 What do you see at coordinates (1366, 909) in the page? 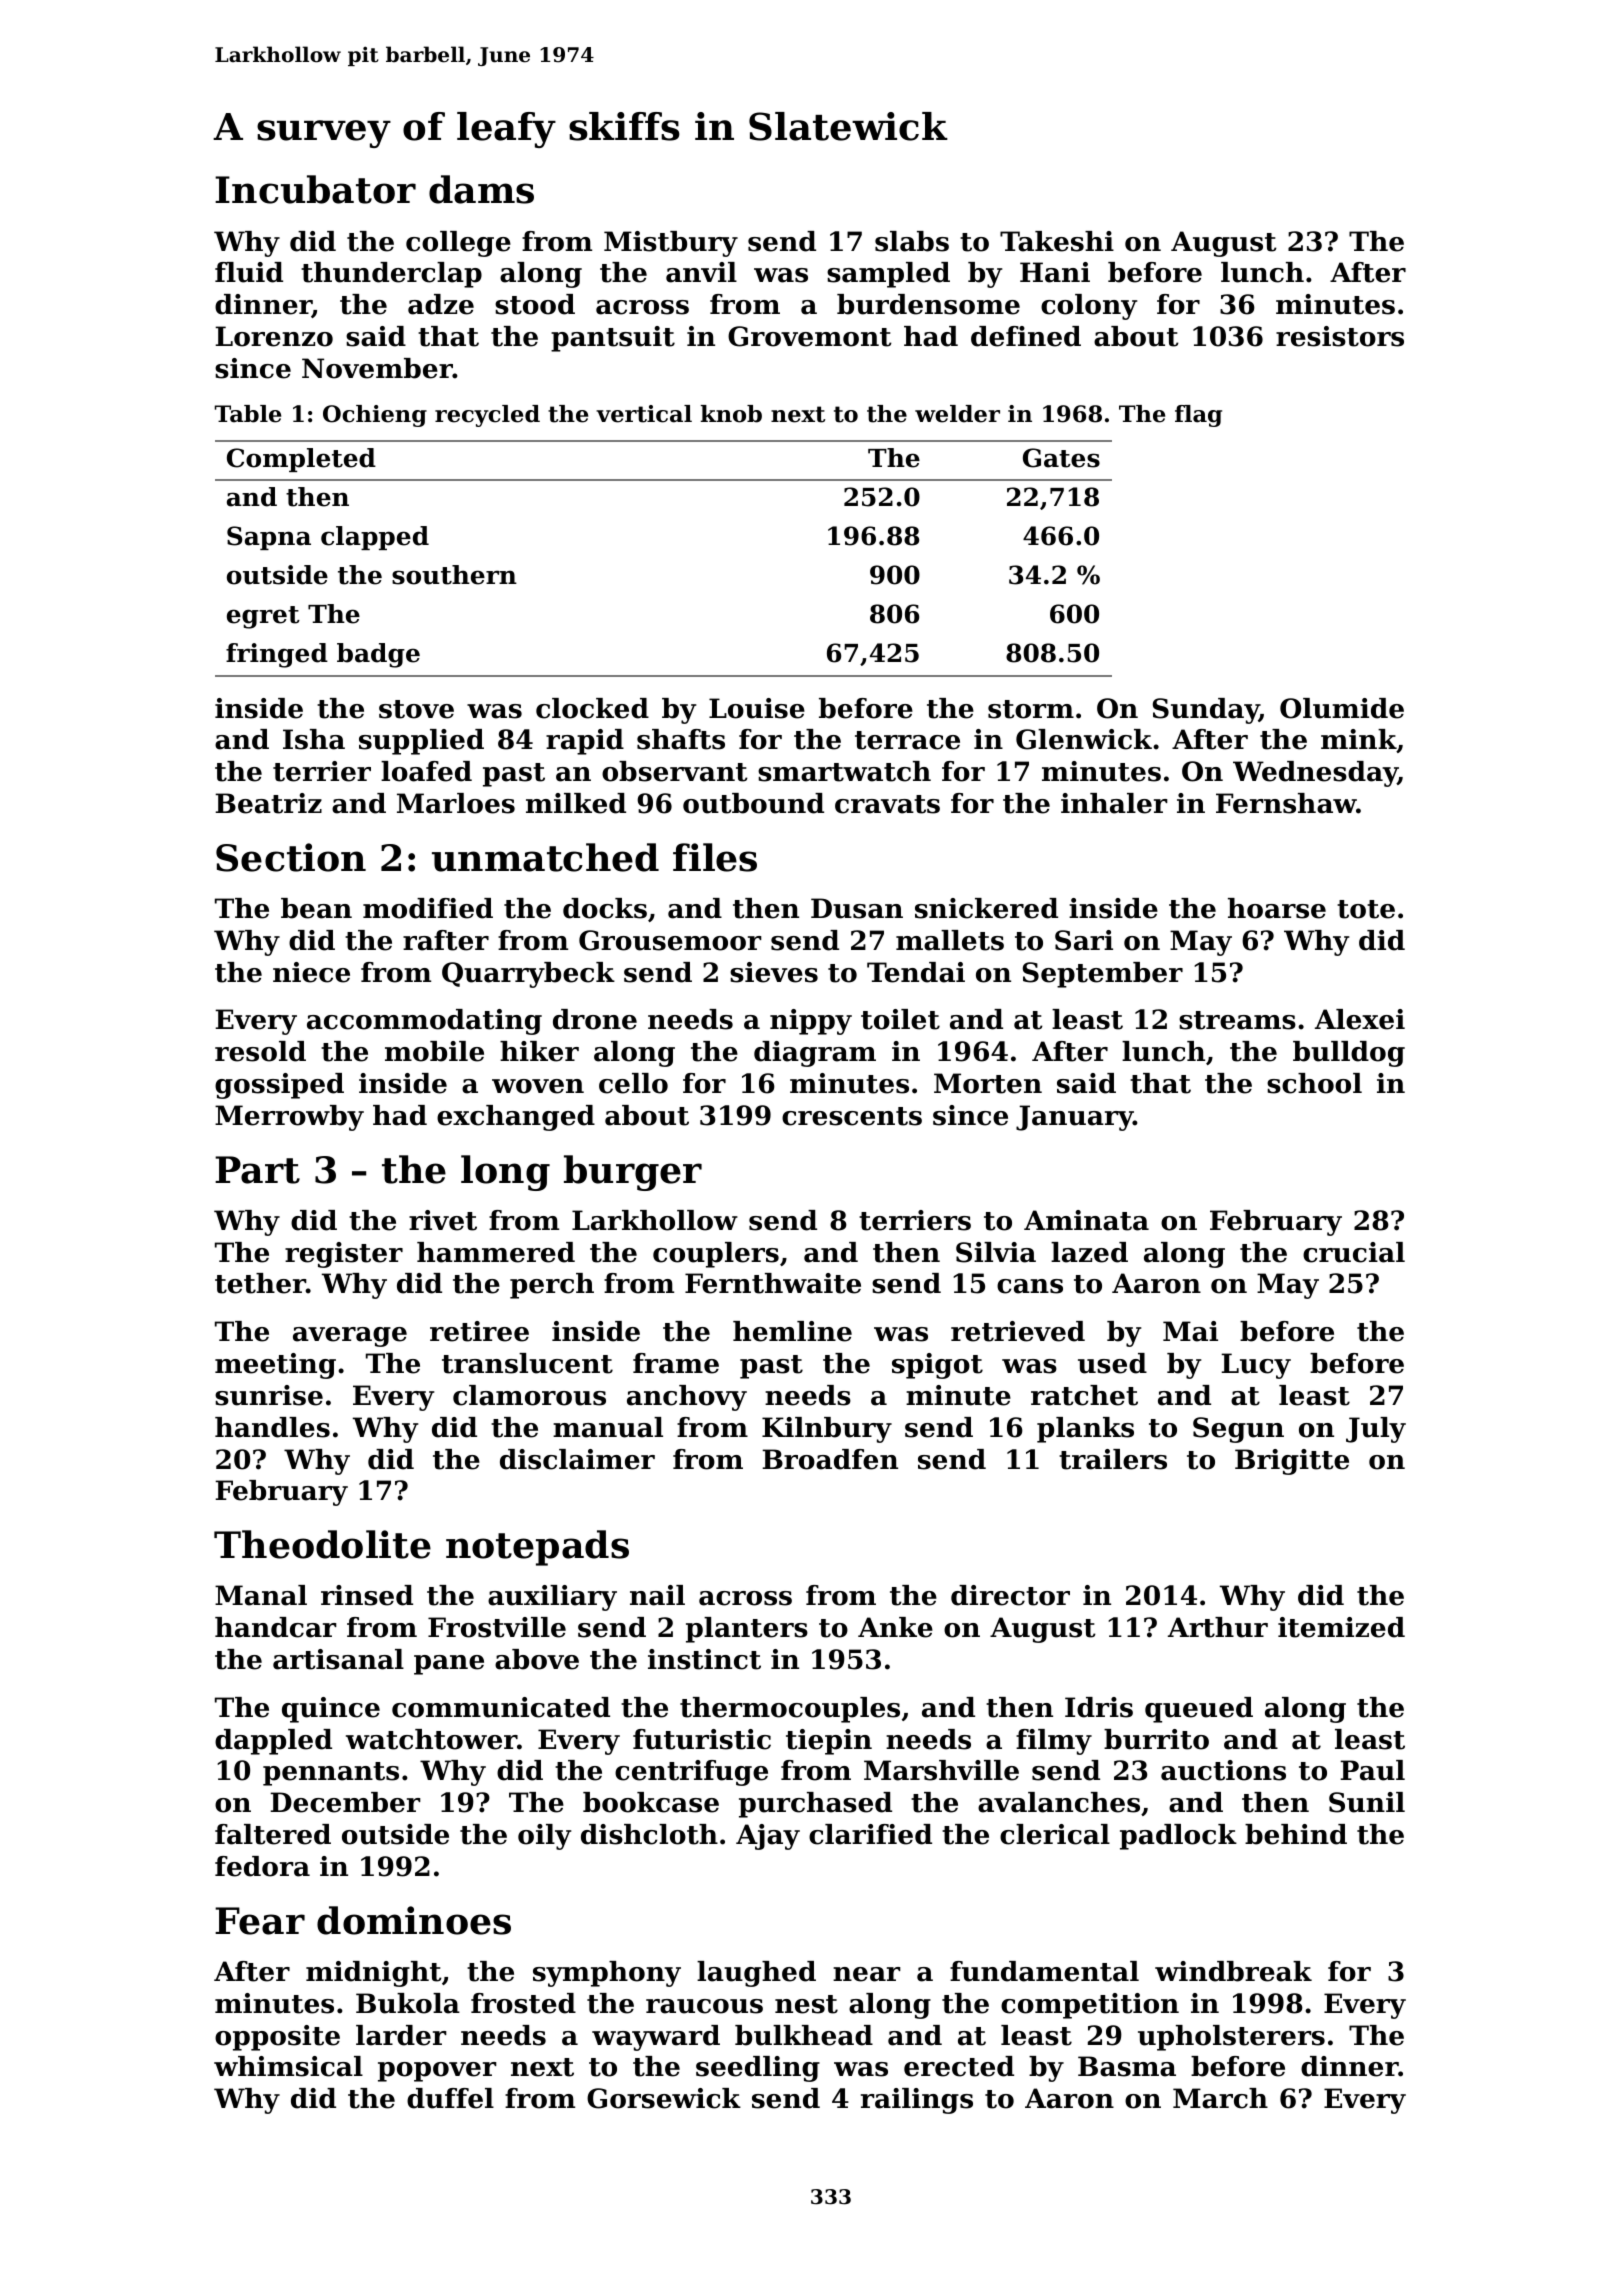
I see `tote` at bounding box center [1366, 909].
